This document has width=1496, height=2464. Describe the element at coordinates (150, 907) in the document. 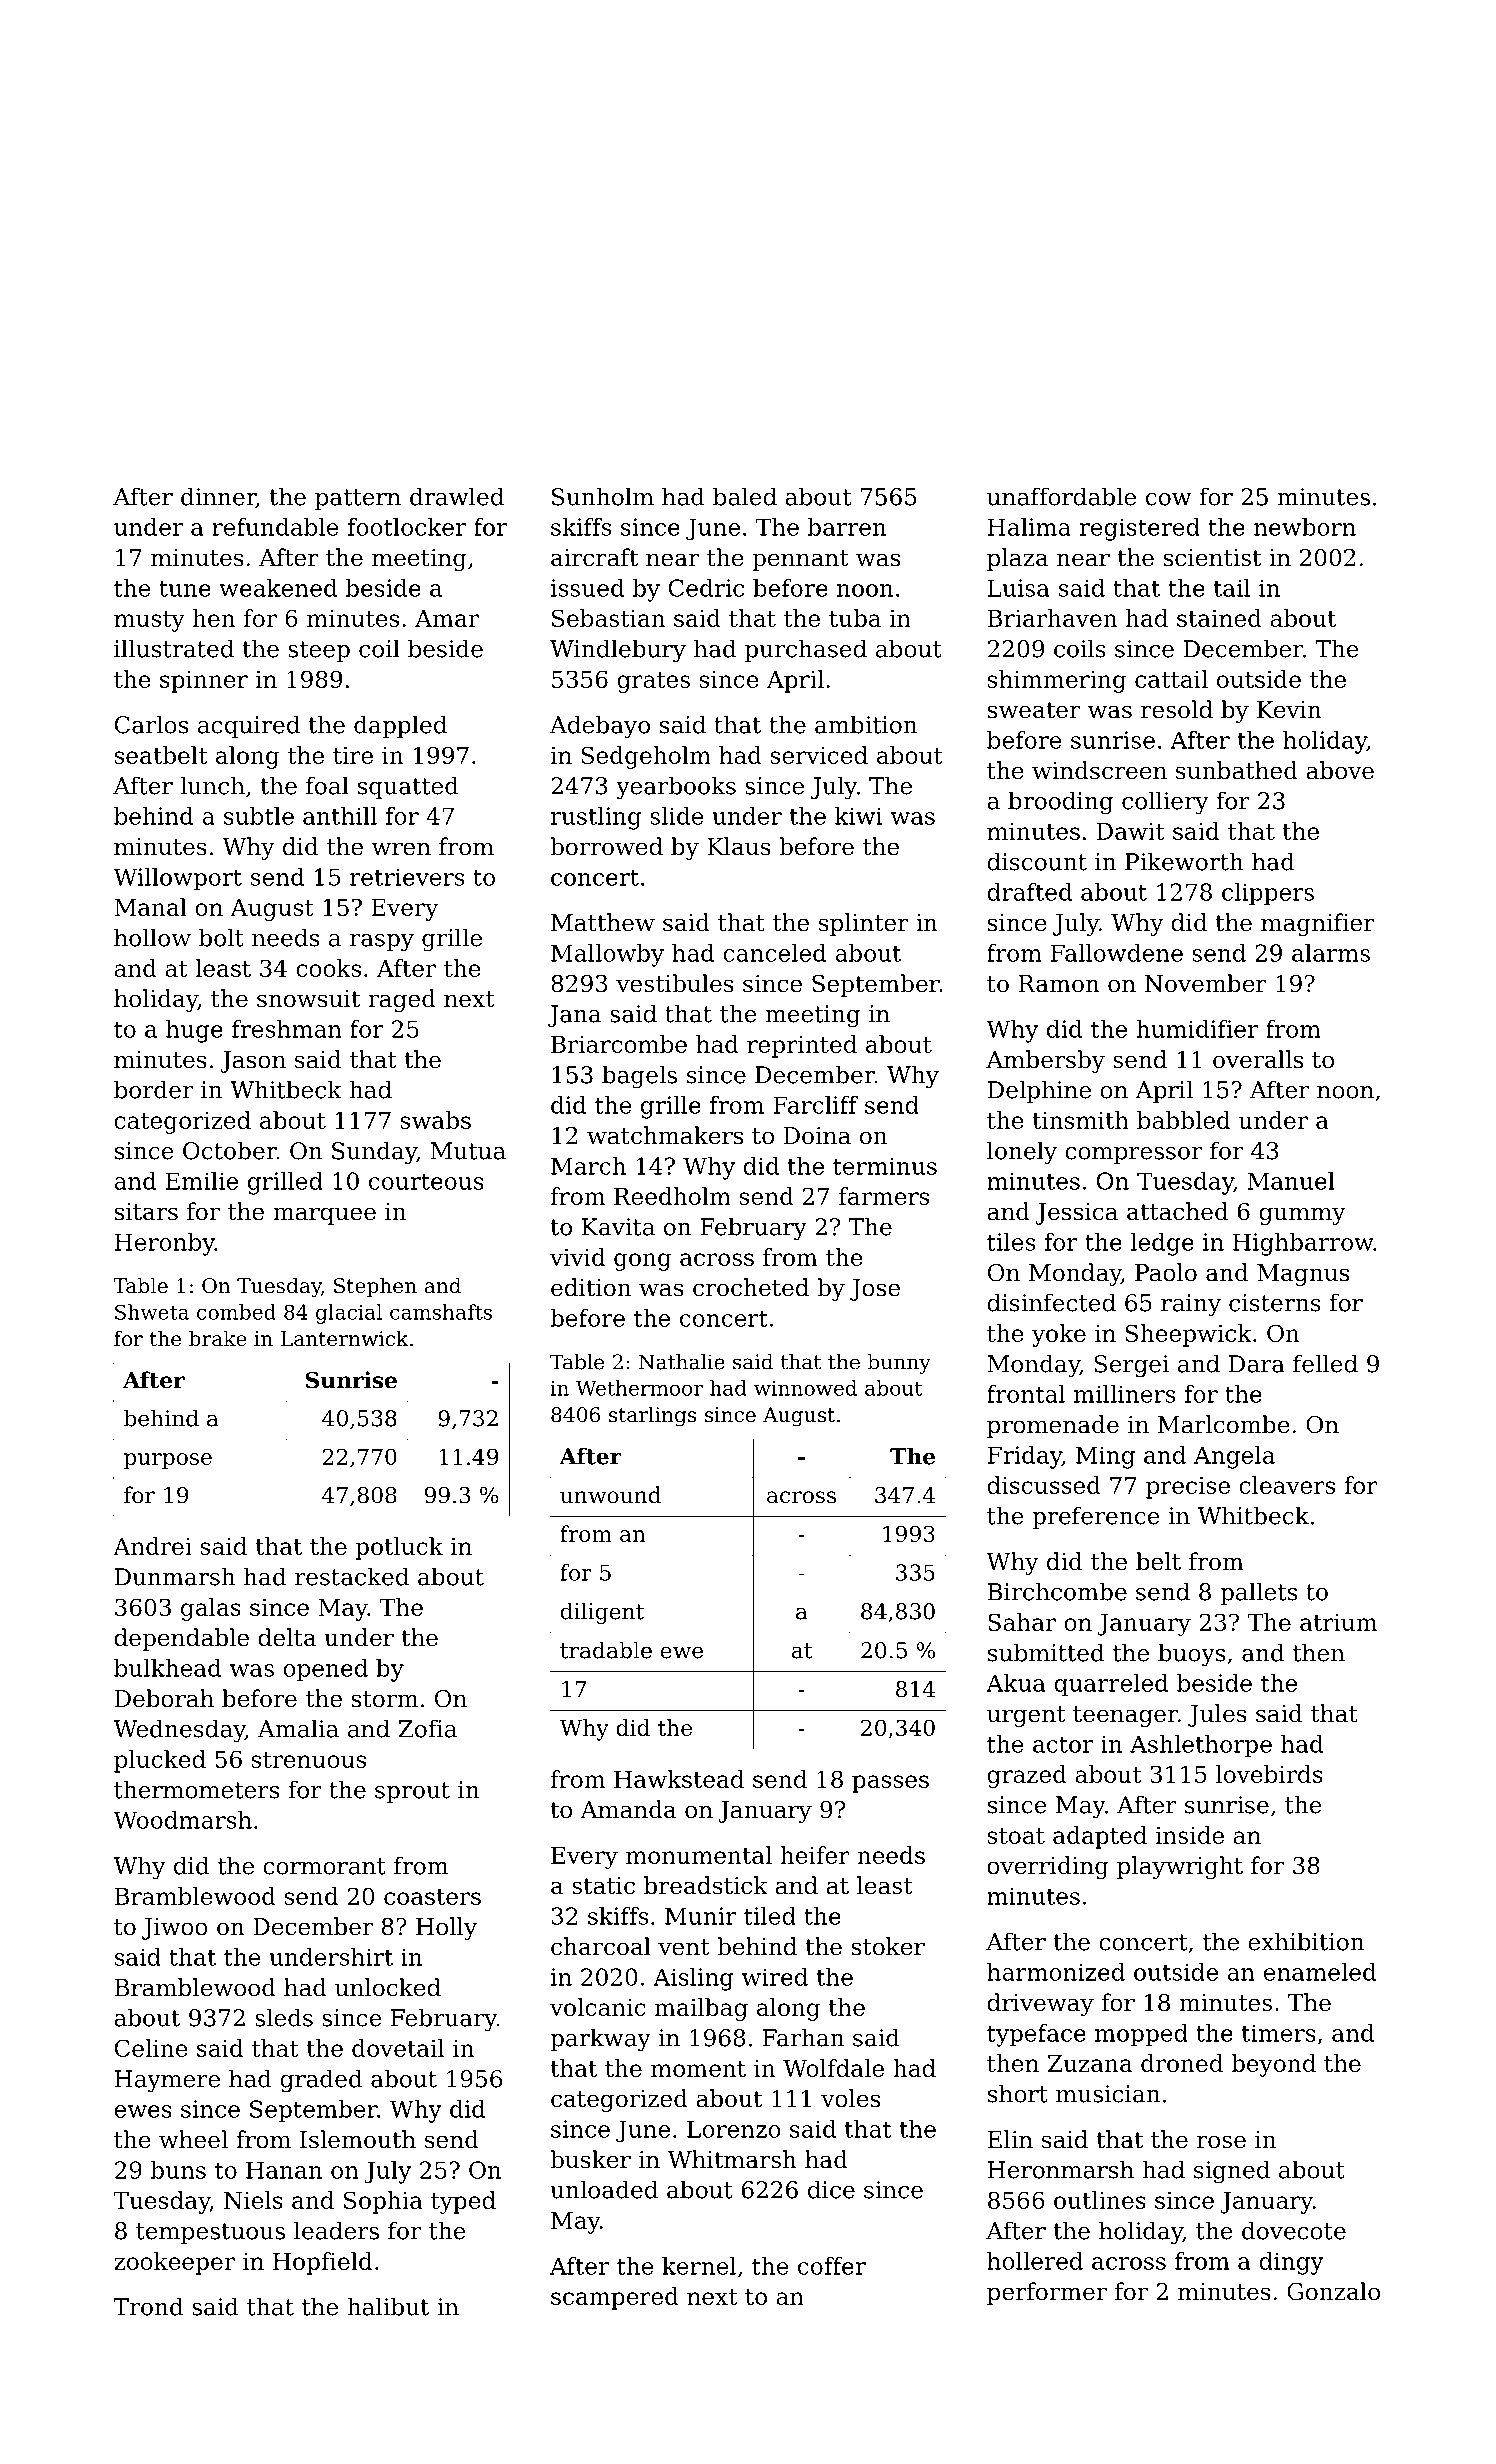

I see `Manal` at that location.
